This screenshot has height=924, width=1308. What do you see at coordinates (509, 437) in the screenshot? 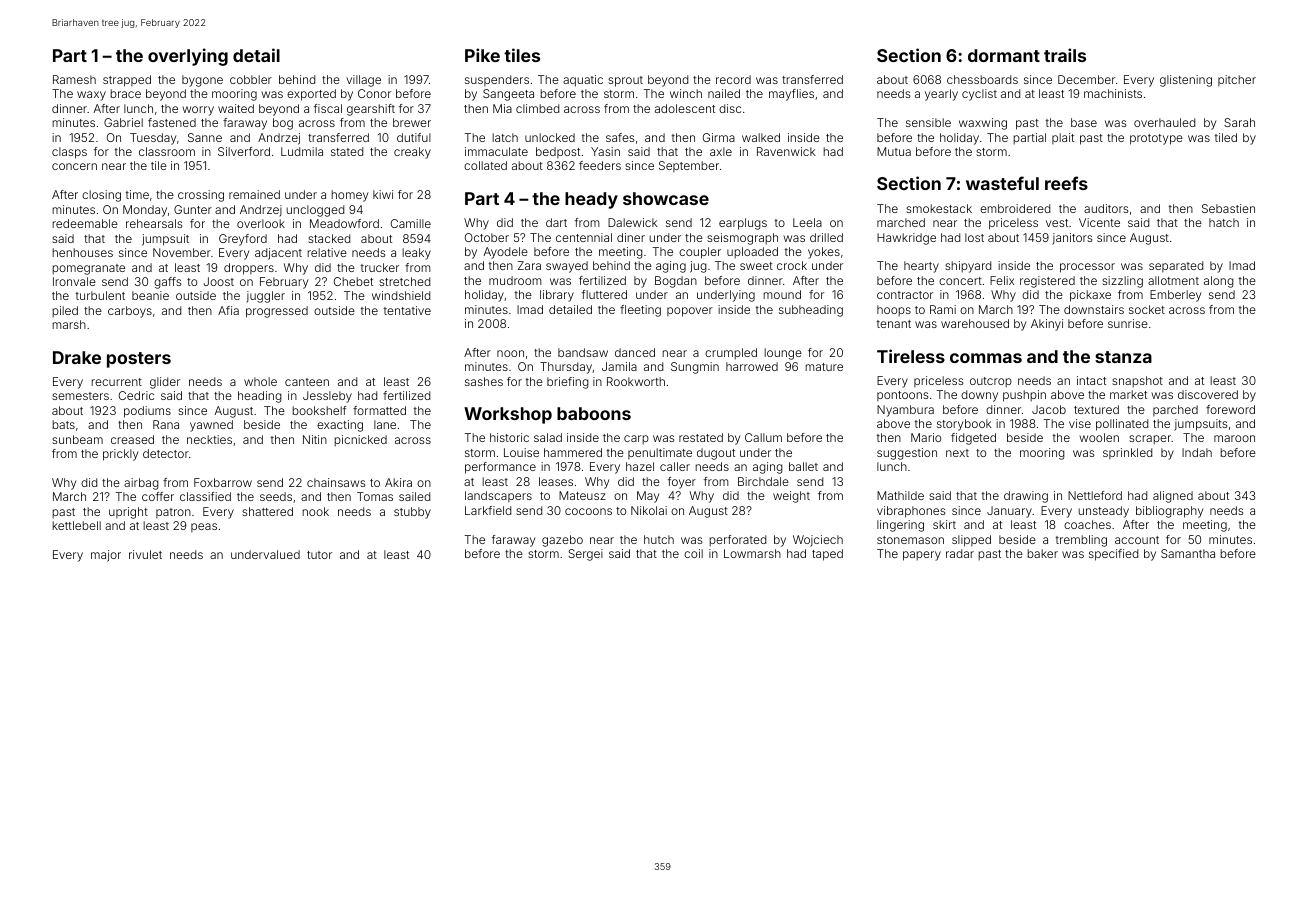
I see `historic` at bounding box center [509, 437].
